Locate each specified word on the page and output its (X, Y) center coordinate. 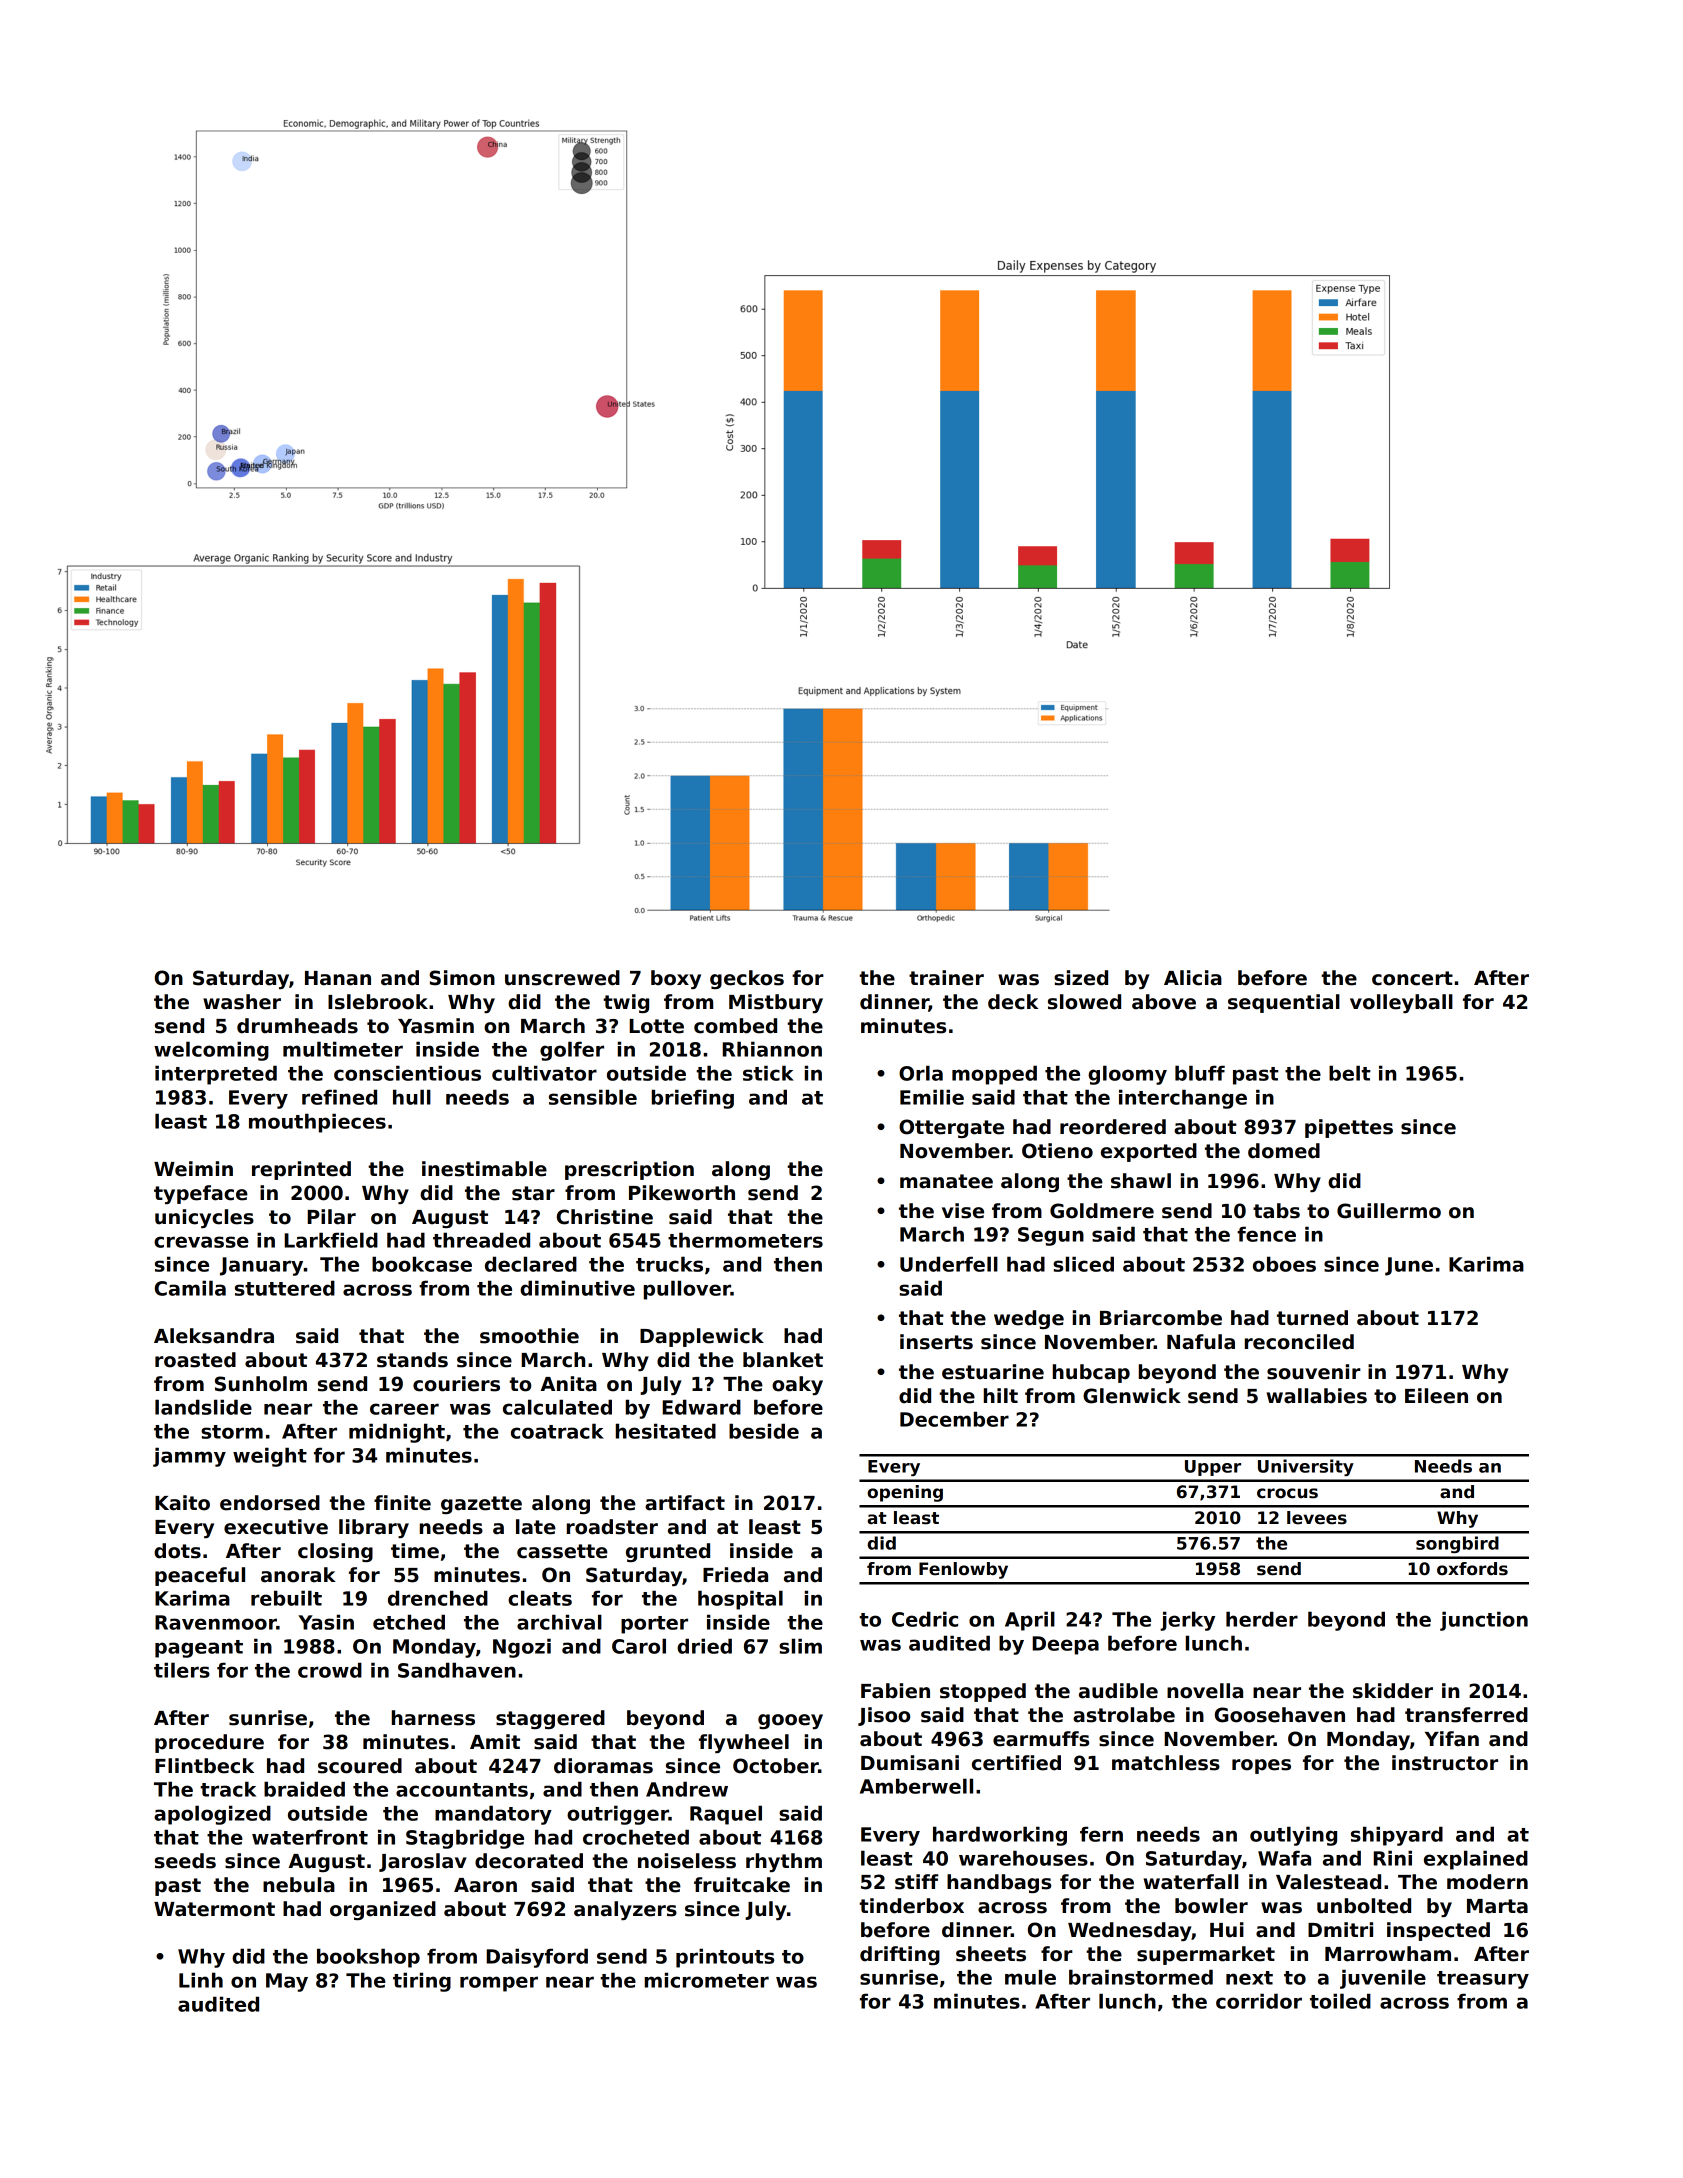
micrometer (707, 1980)
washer (242, 1002)
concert (1412, 978)
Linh (201, 1980)
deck (1013, 1002)
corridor (1259, 2001)
